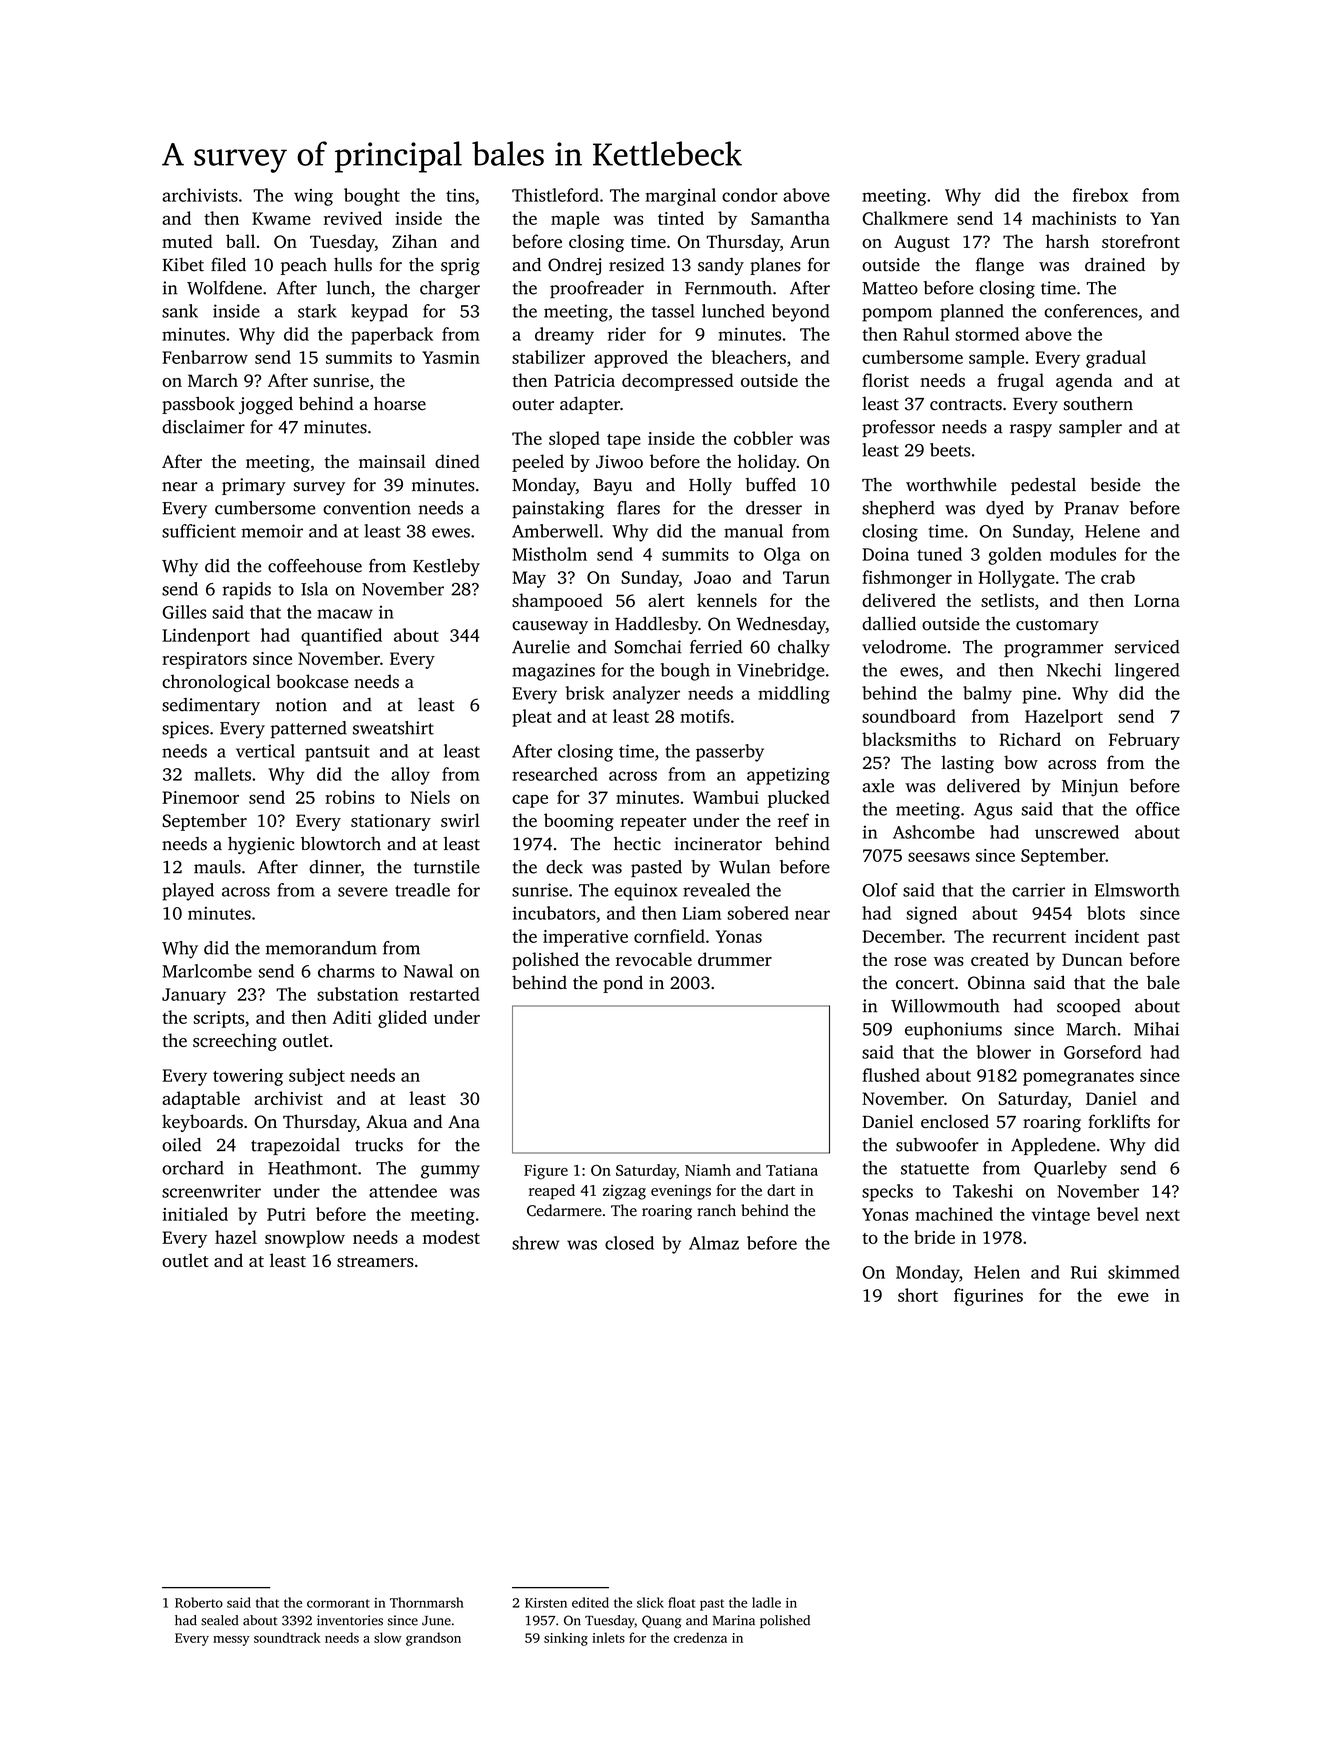  What do you see at coordinates (934, 1237) in the page?
I see `bride` at bounding box center [934, 1237].
